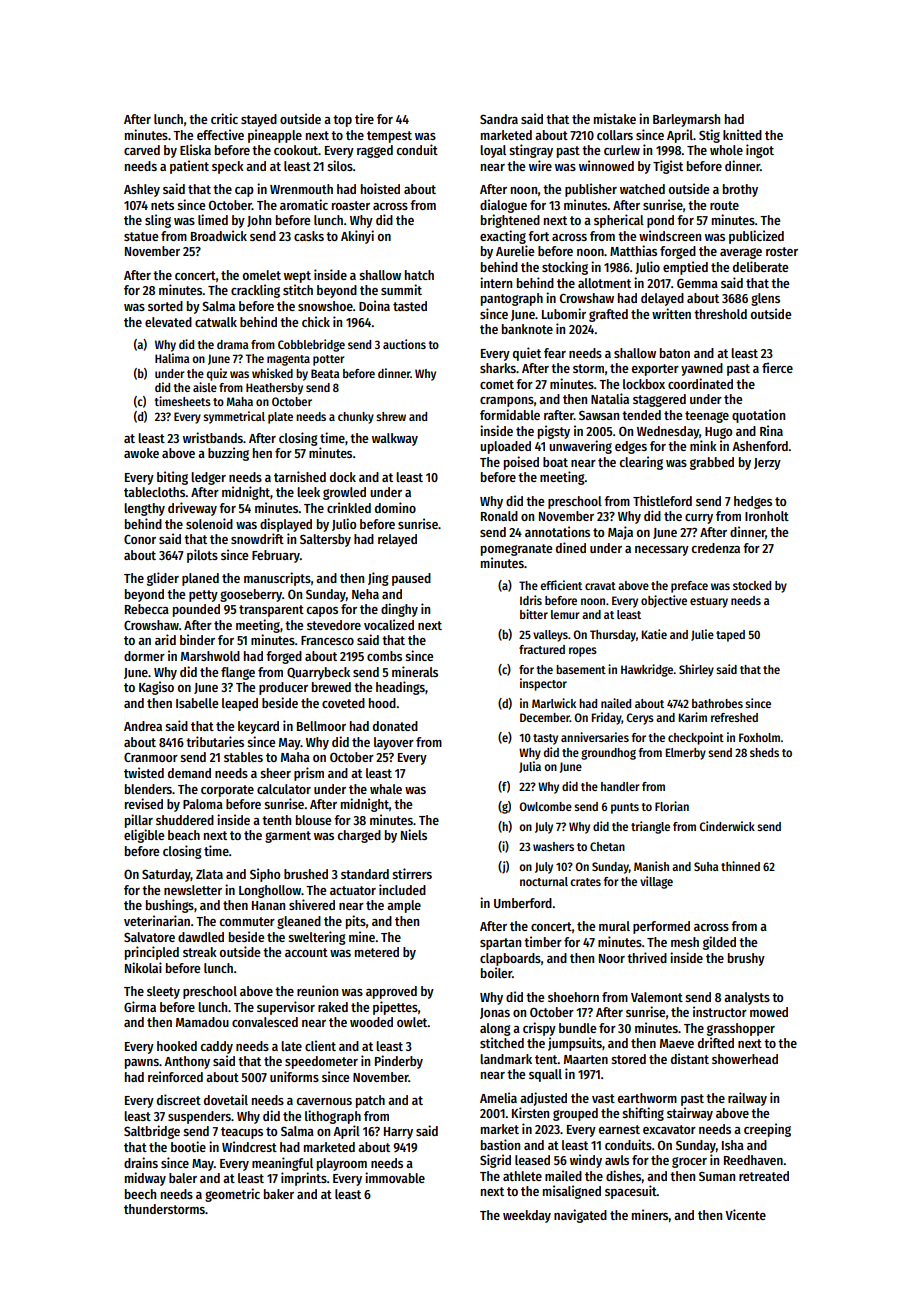 Image resolution: width=924 pixels, height=1308 pixels. I want to click on Reedhaven, so click(753, 1160).
